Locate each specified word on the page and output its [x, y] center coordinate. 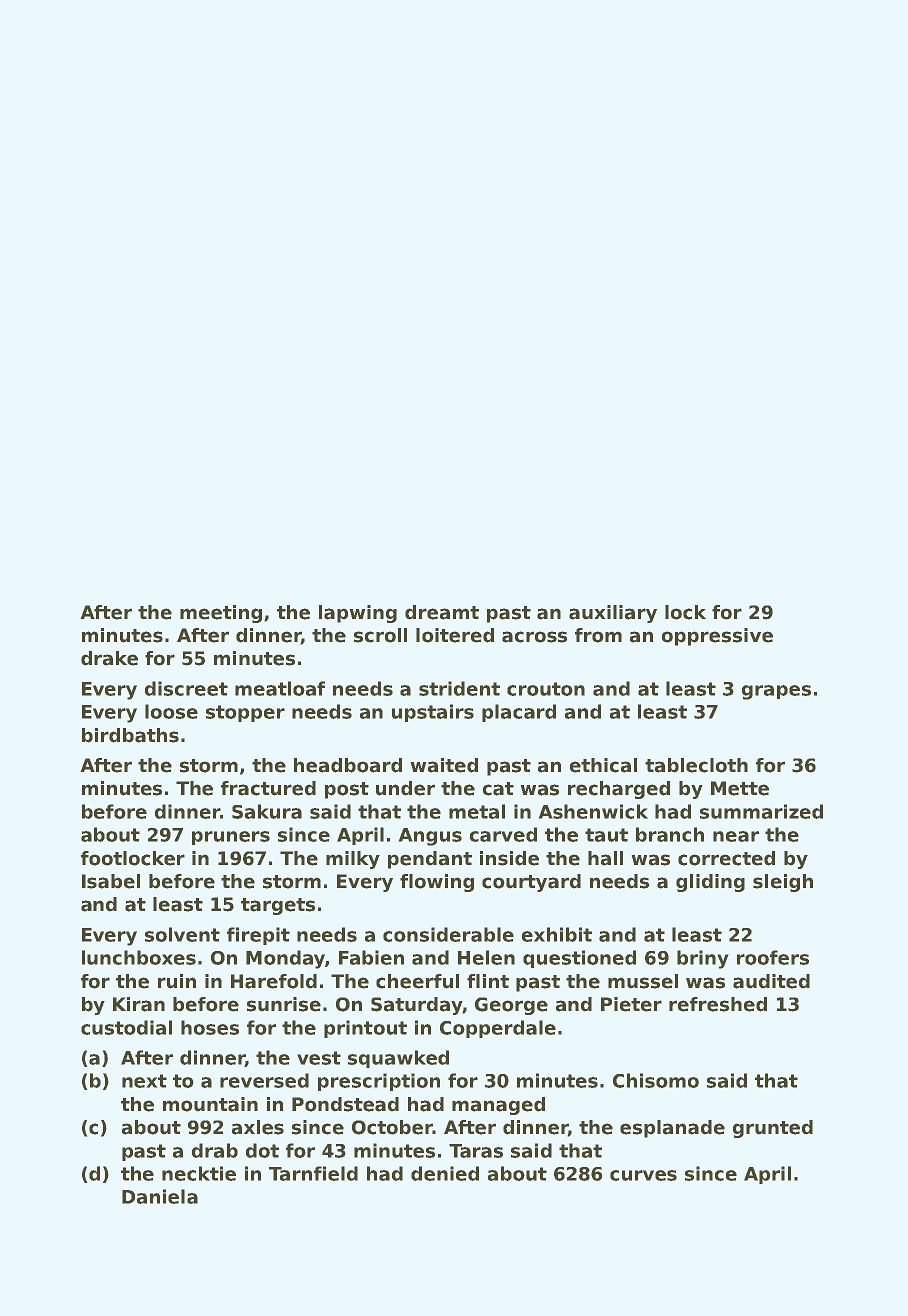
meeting [221, 614]
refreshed [718, 1004]
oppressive [717, 637]
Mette [740, 788]
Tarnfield [313, 1173]
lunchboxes [139, 957]
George [511, 1006]
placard [519, 713]
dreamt [442, 612]
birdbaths [130, 735]
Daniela [160, 1196]
